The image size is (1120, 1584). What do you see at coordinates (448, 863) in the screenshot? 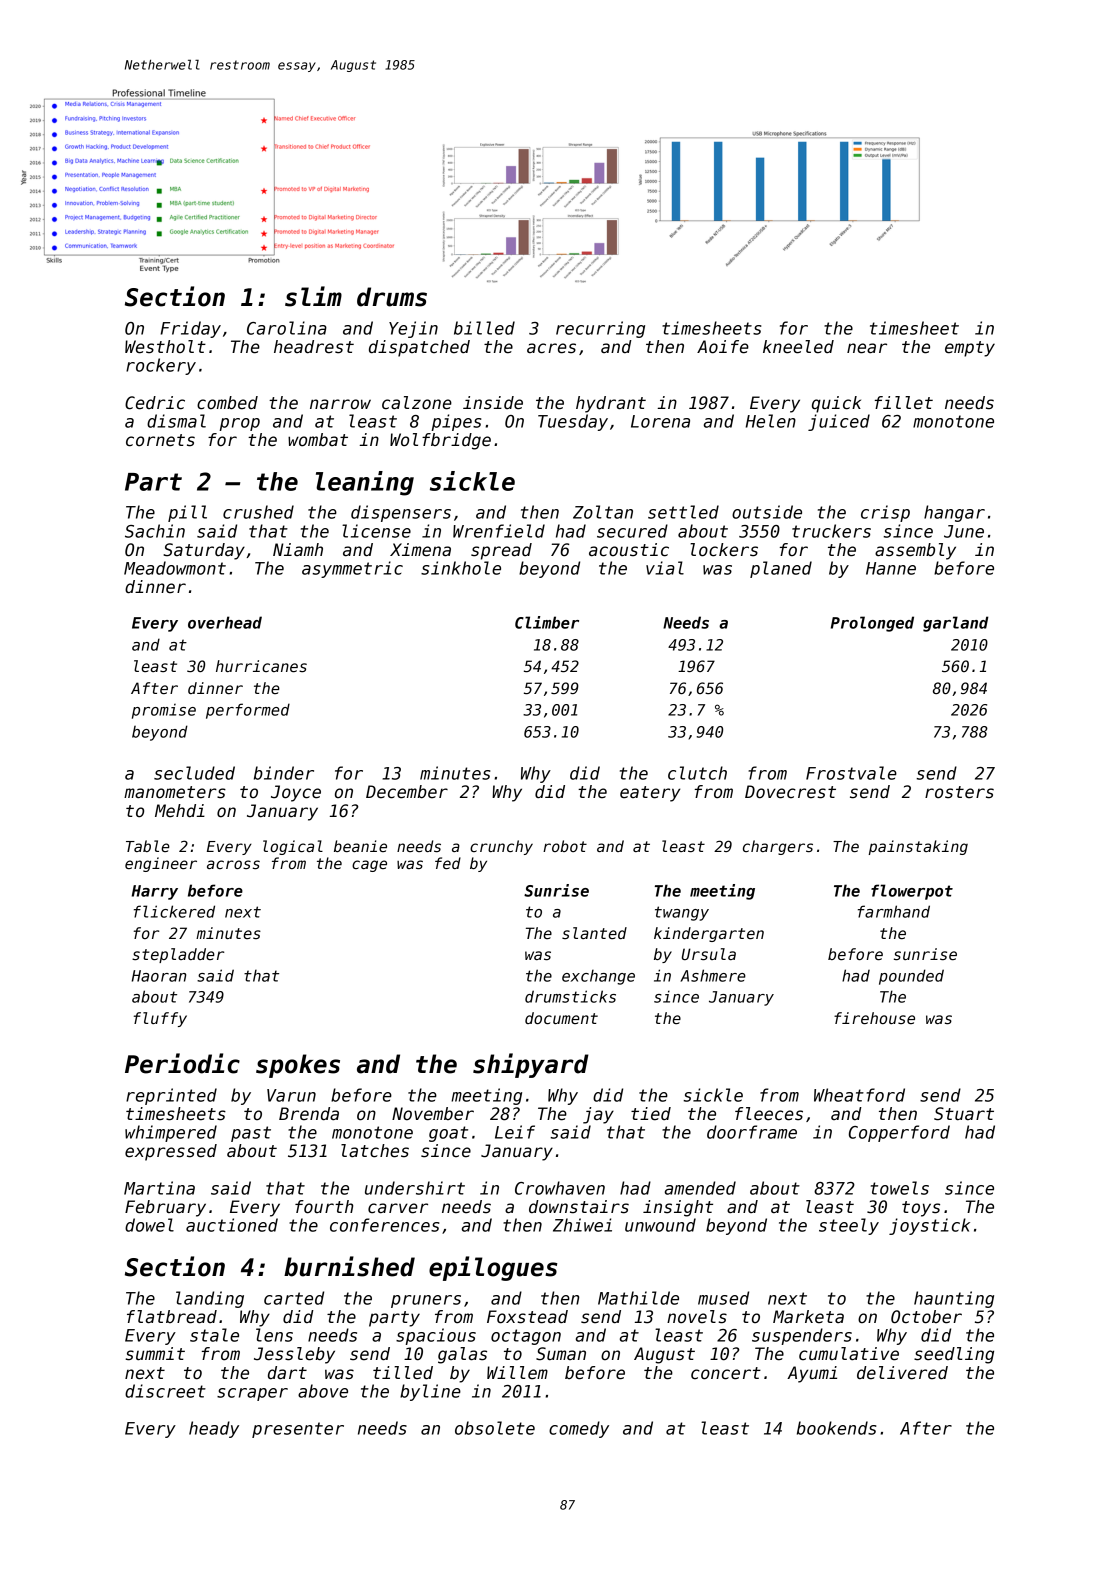
I see `fed` at bounding box center [448, 863].
